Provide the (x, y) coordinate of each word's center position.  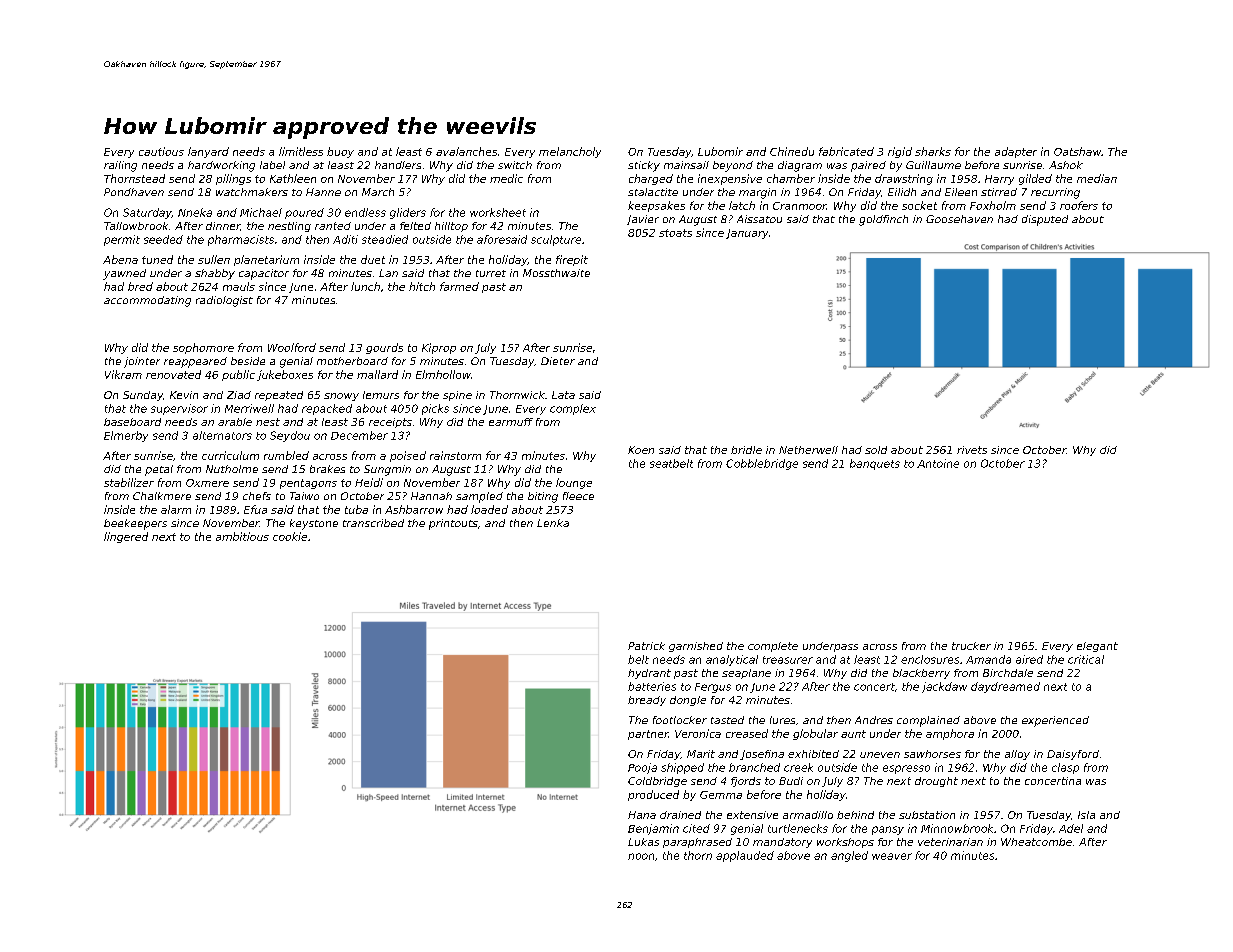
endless (365, 212)
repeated (279, 396)
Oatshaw (1077, 151)
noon (641, 856)
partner (648, 735)
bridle (746, 450)
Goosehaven (959, 219)
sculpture (556, 240)
